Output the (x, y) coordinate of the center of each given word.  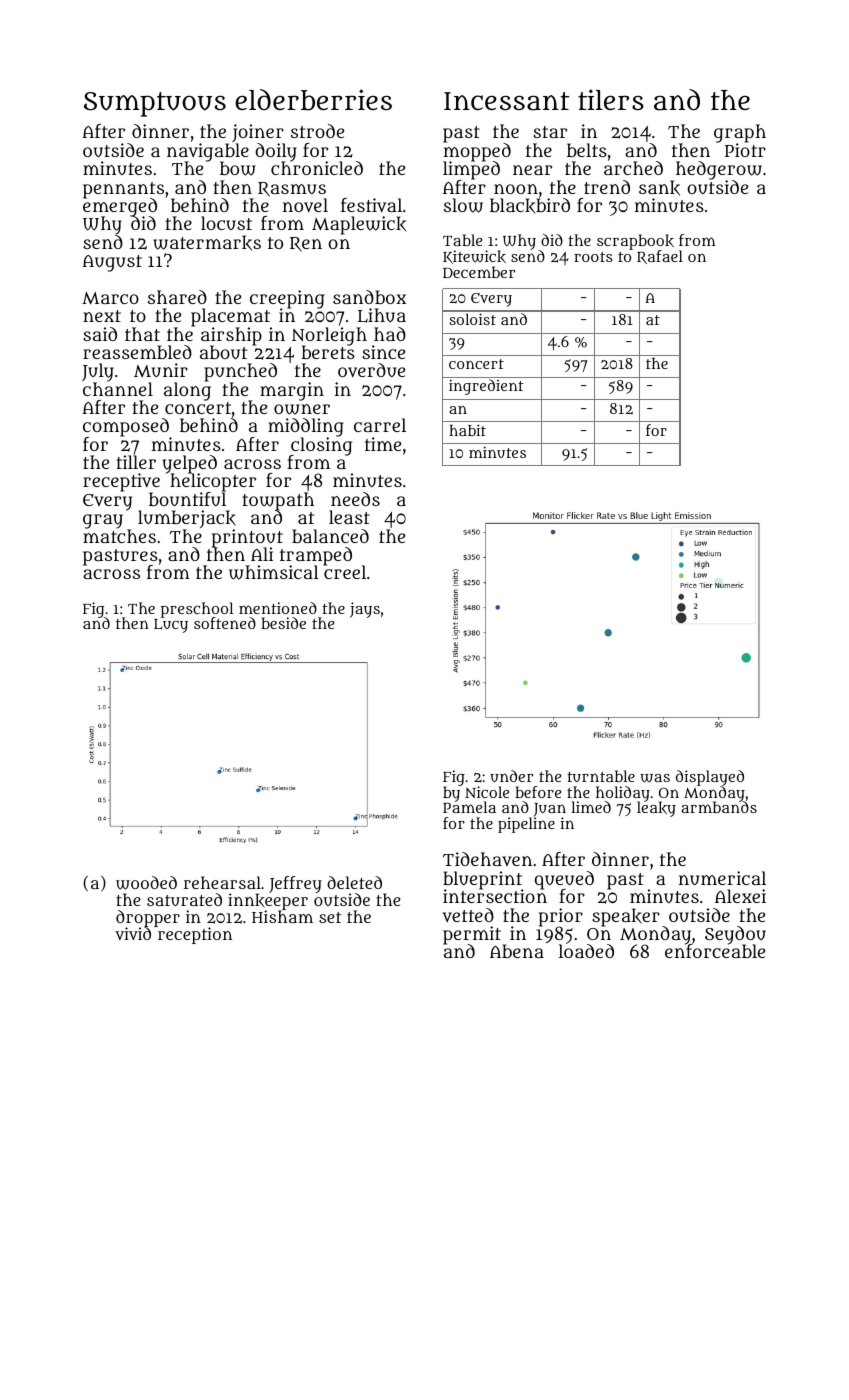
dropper (148, 919)
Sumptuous (155, 104)
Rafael (660, 257)
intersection (495, 896)
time (383, 444)
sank (659, 188)
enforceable (715, 951)
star (550, 132)
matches (119, 536)
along (187, 391)
